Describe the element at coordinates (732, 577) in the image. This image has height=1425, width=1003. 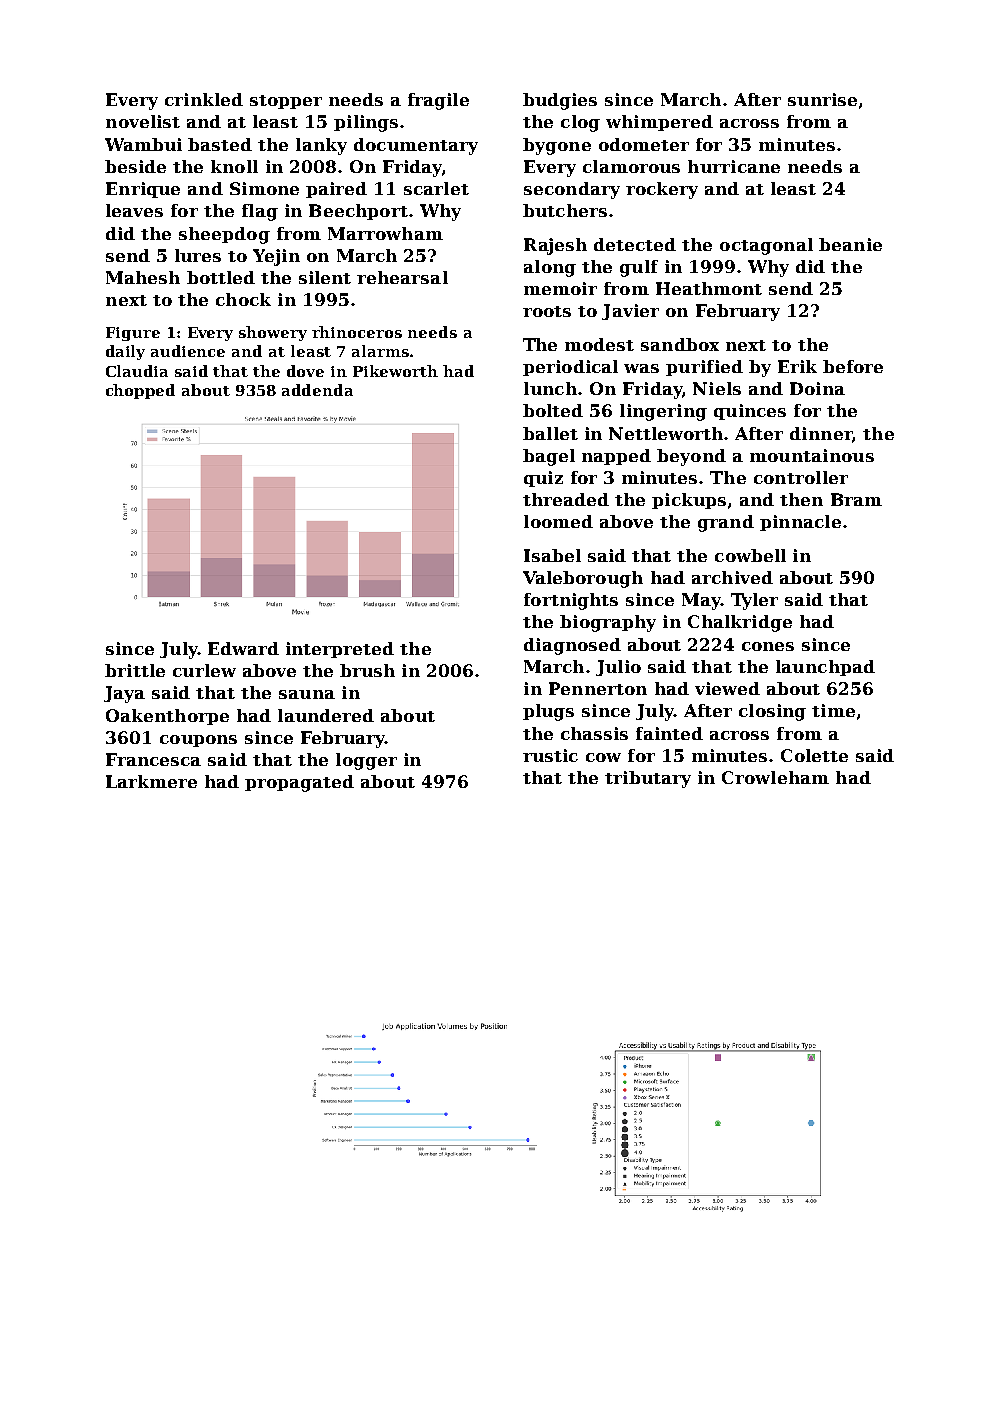
I see `archived` at that location.
